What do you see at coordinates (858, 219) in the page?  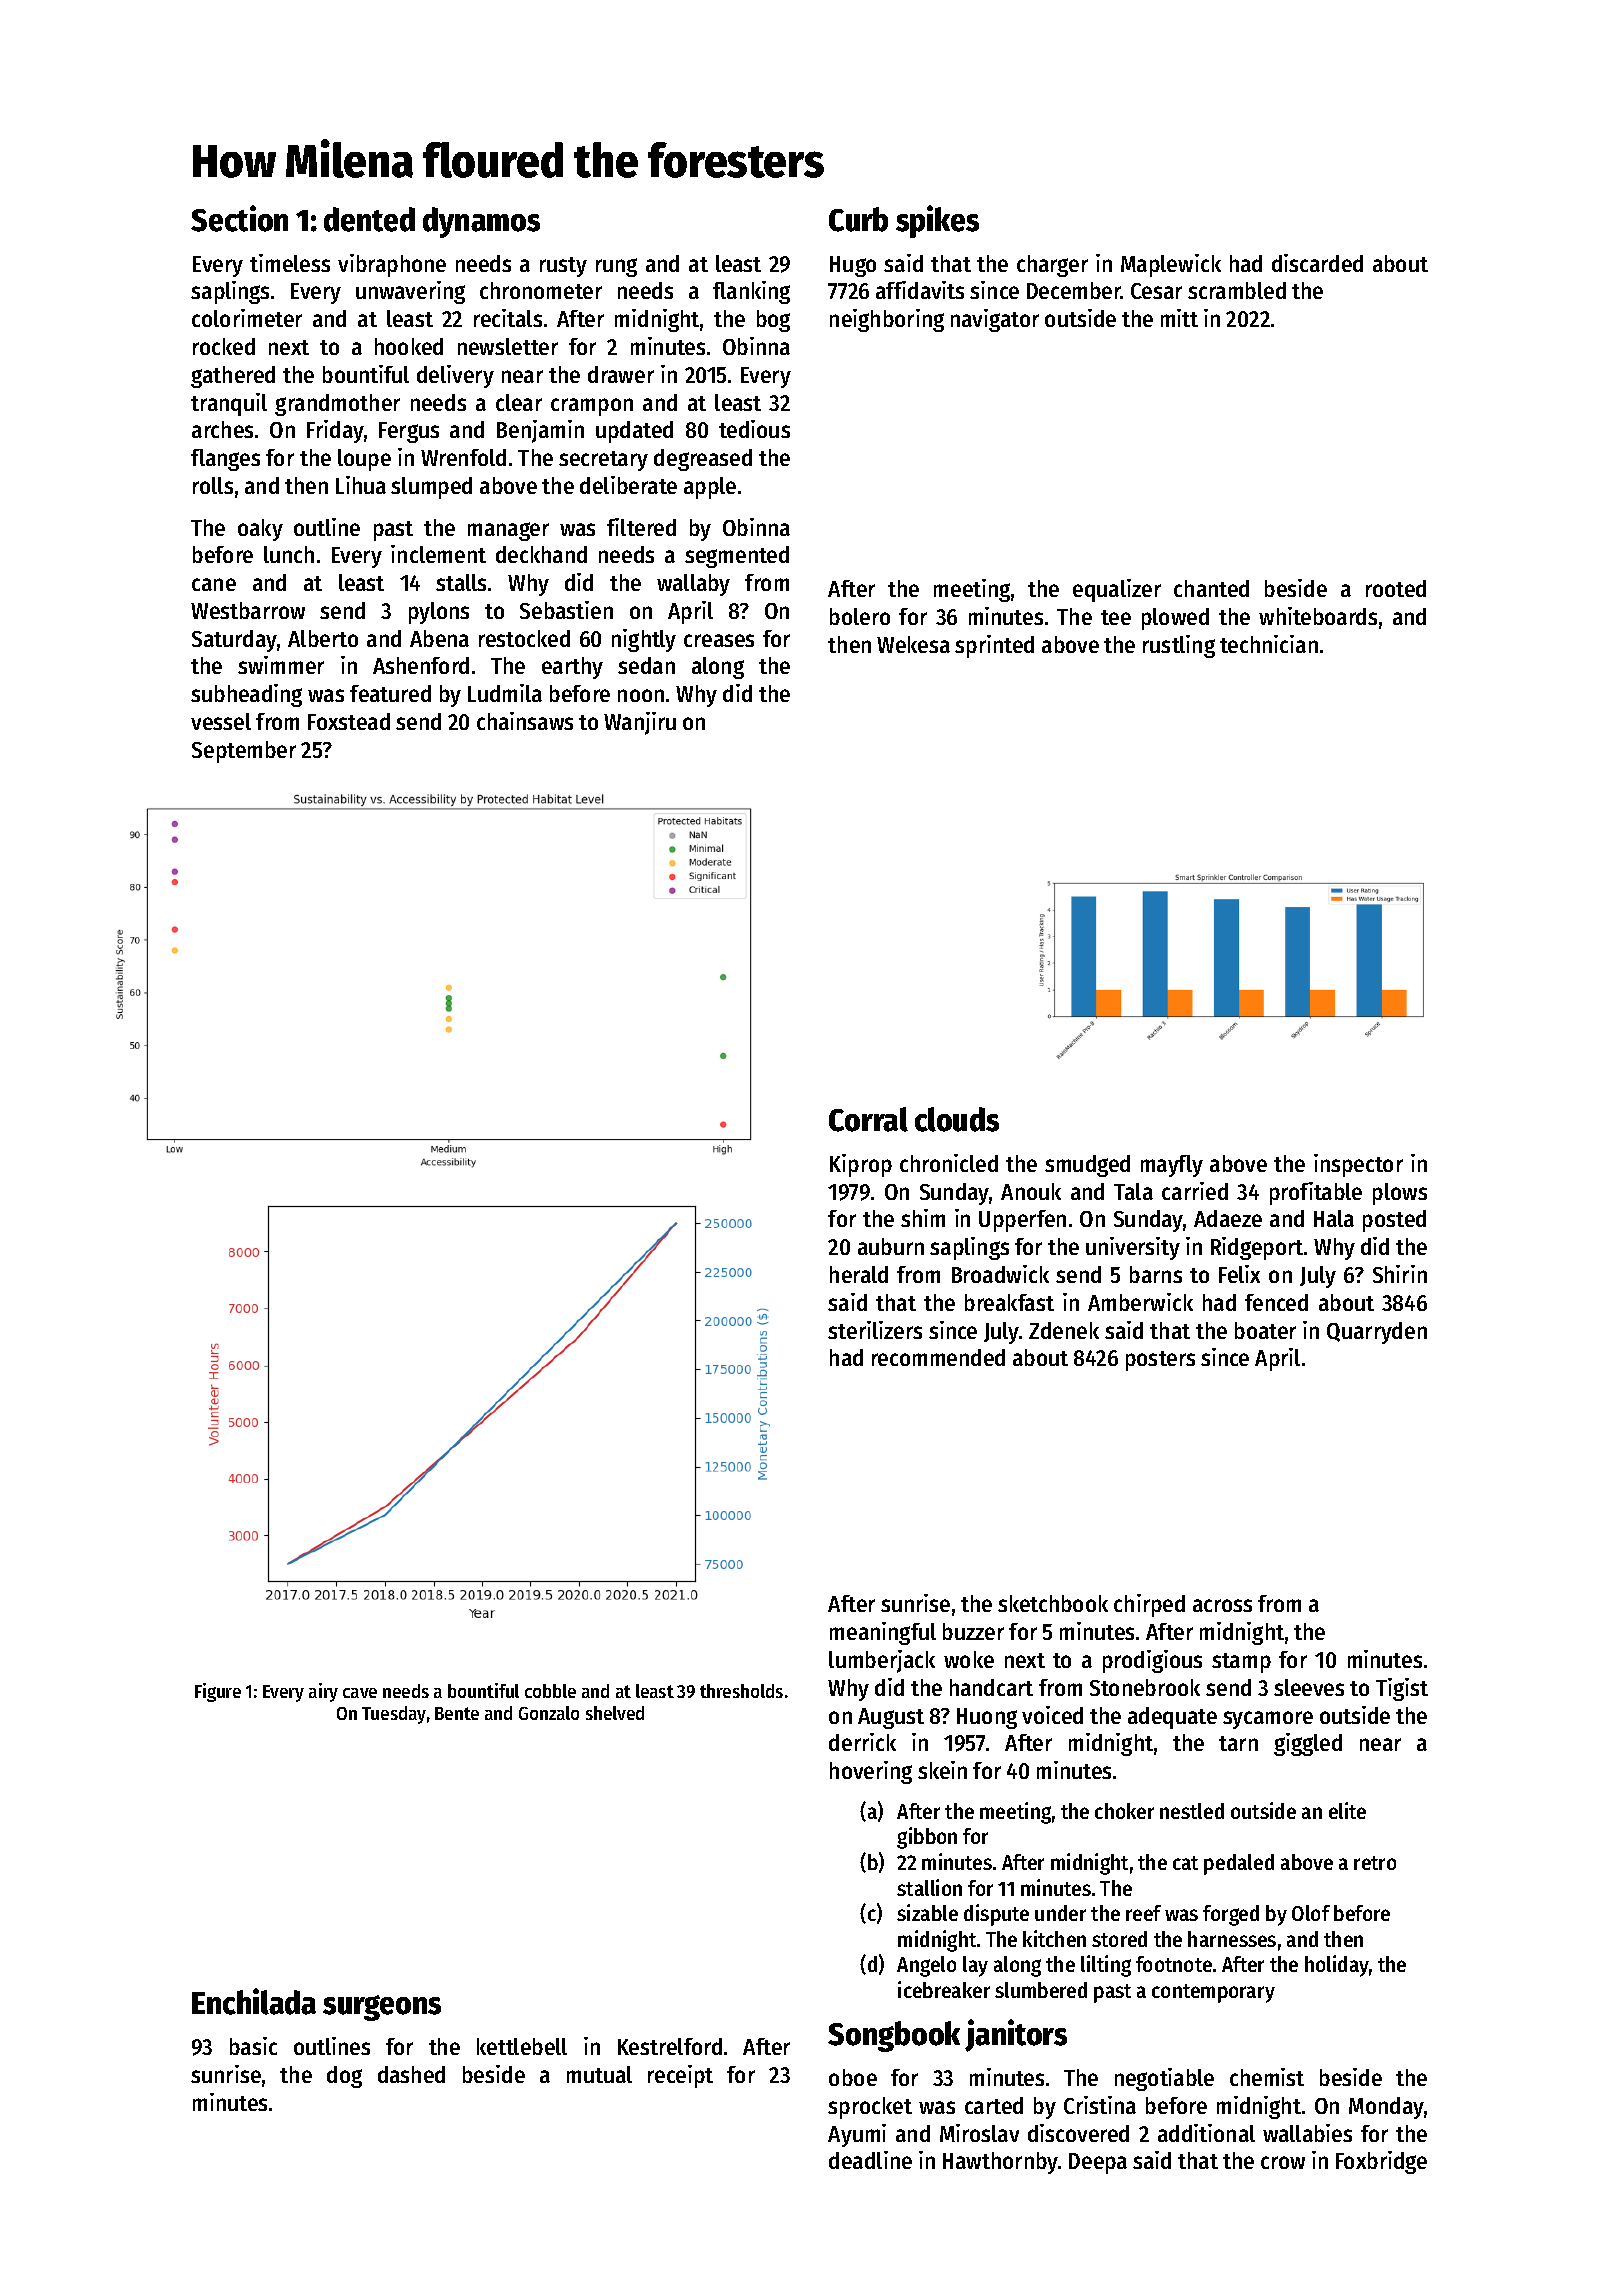 I see `Curb` at bounding box center [858, 219].
